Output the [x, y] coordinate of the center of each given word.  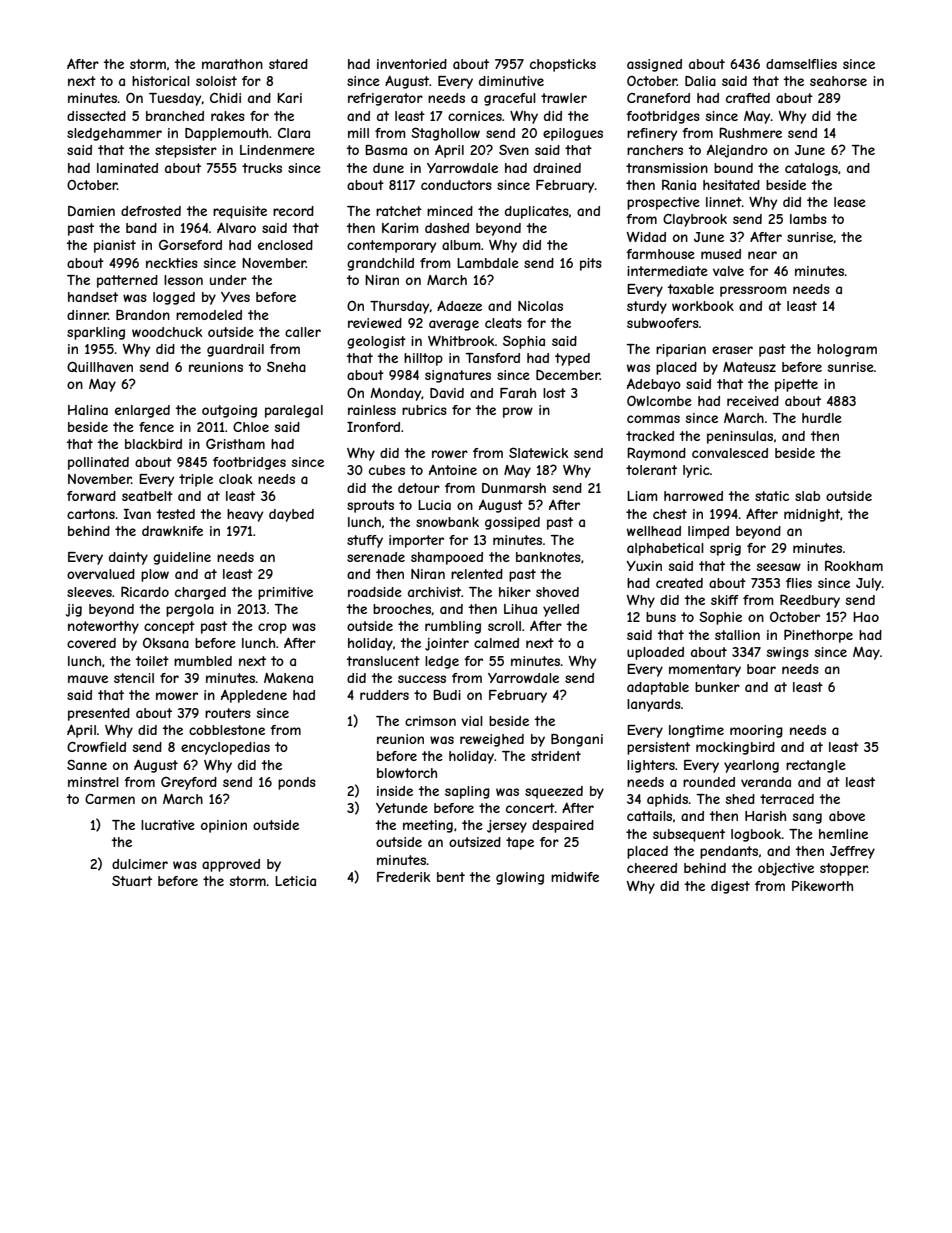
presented [99, 714]
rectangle [816, 766]
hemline [843, 834]
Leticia [295, 881]
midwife [575, 877]
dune [388, 168]
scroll [504, 626]
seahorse [838, 81]
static [772, 496]
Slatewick [538, 452]
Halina [88, 410]
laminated [127, 168]
